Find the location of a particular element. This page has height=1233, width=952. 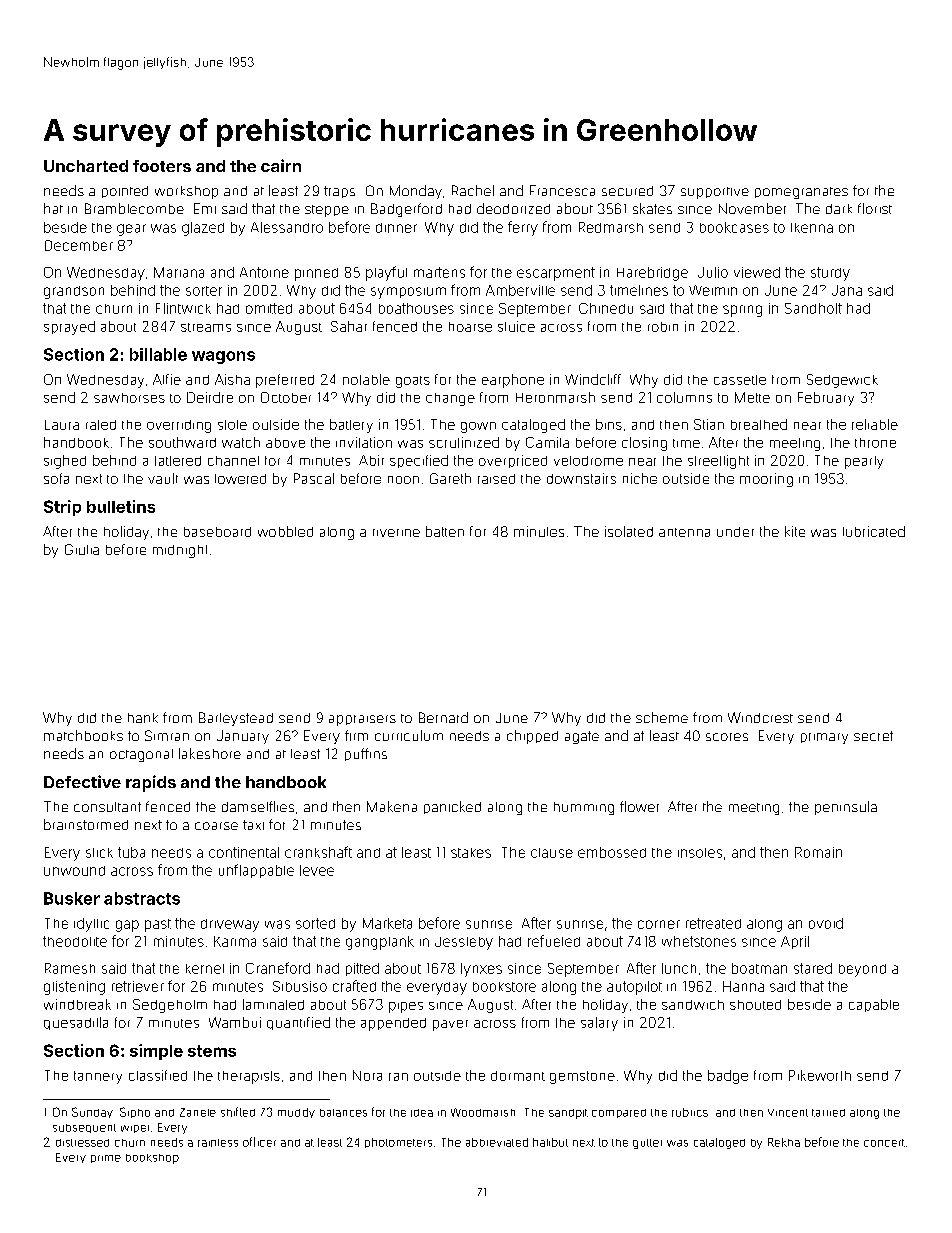

secured is located at coordinates (627, 191).
